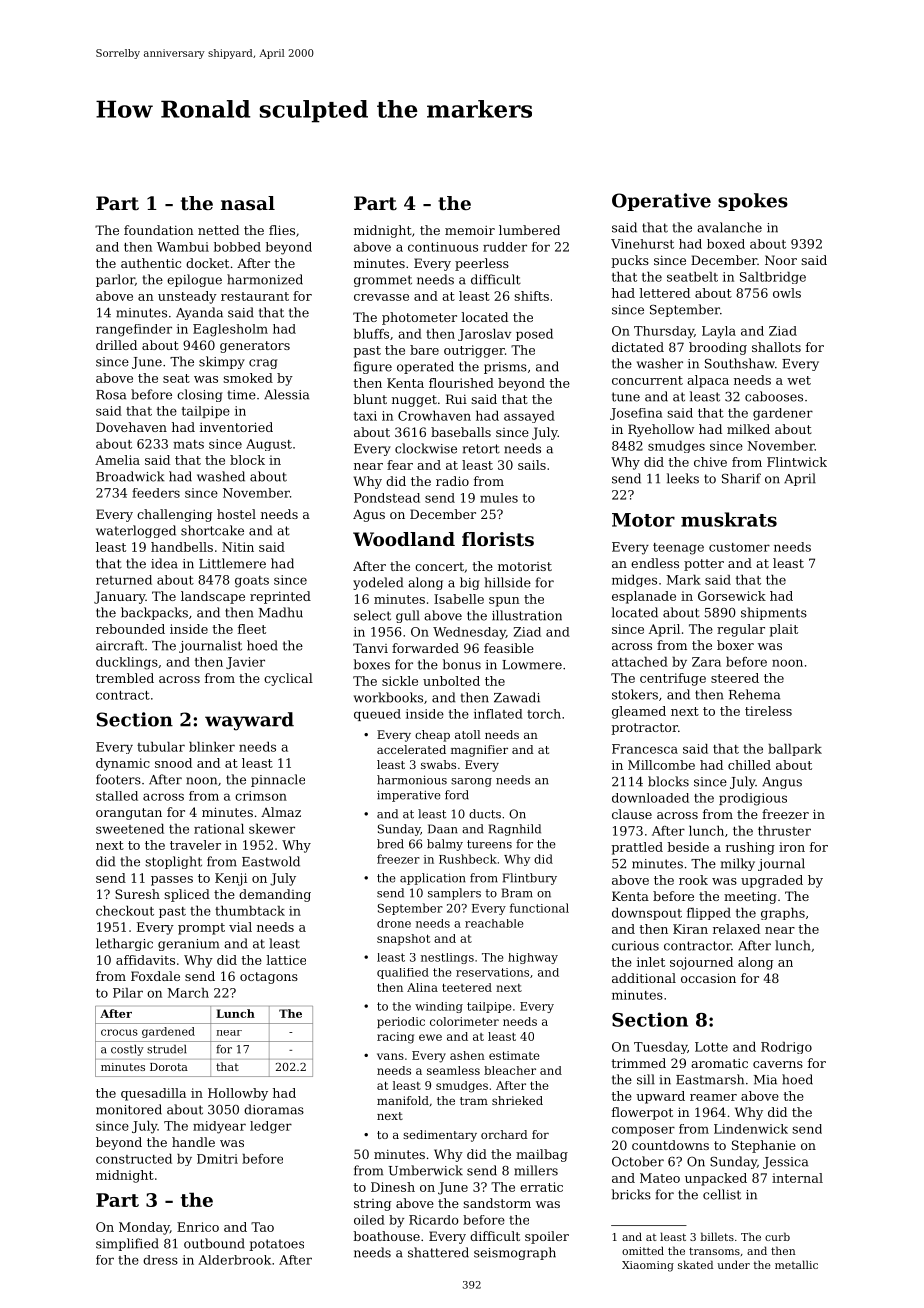  I want to click on lattice, so click(286, 960).
